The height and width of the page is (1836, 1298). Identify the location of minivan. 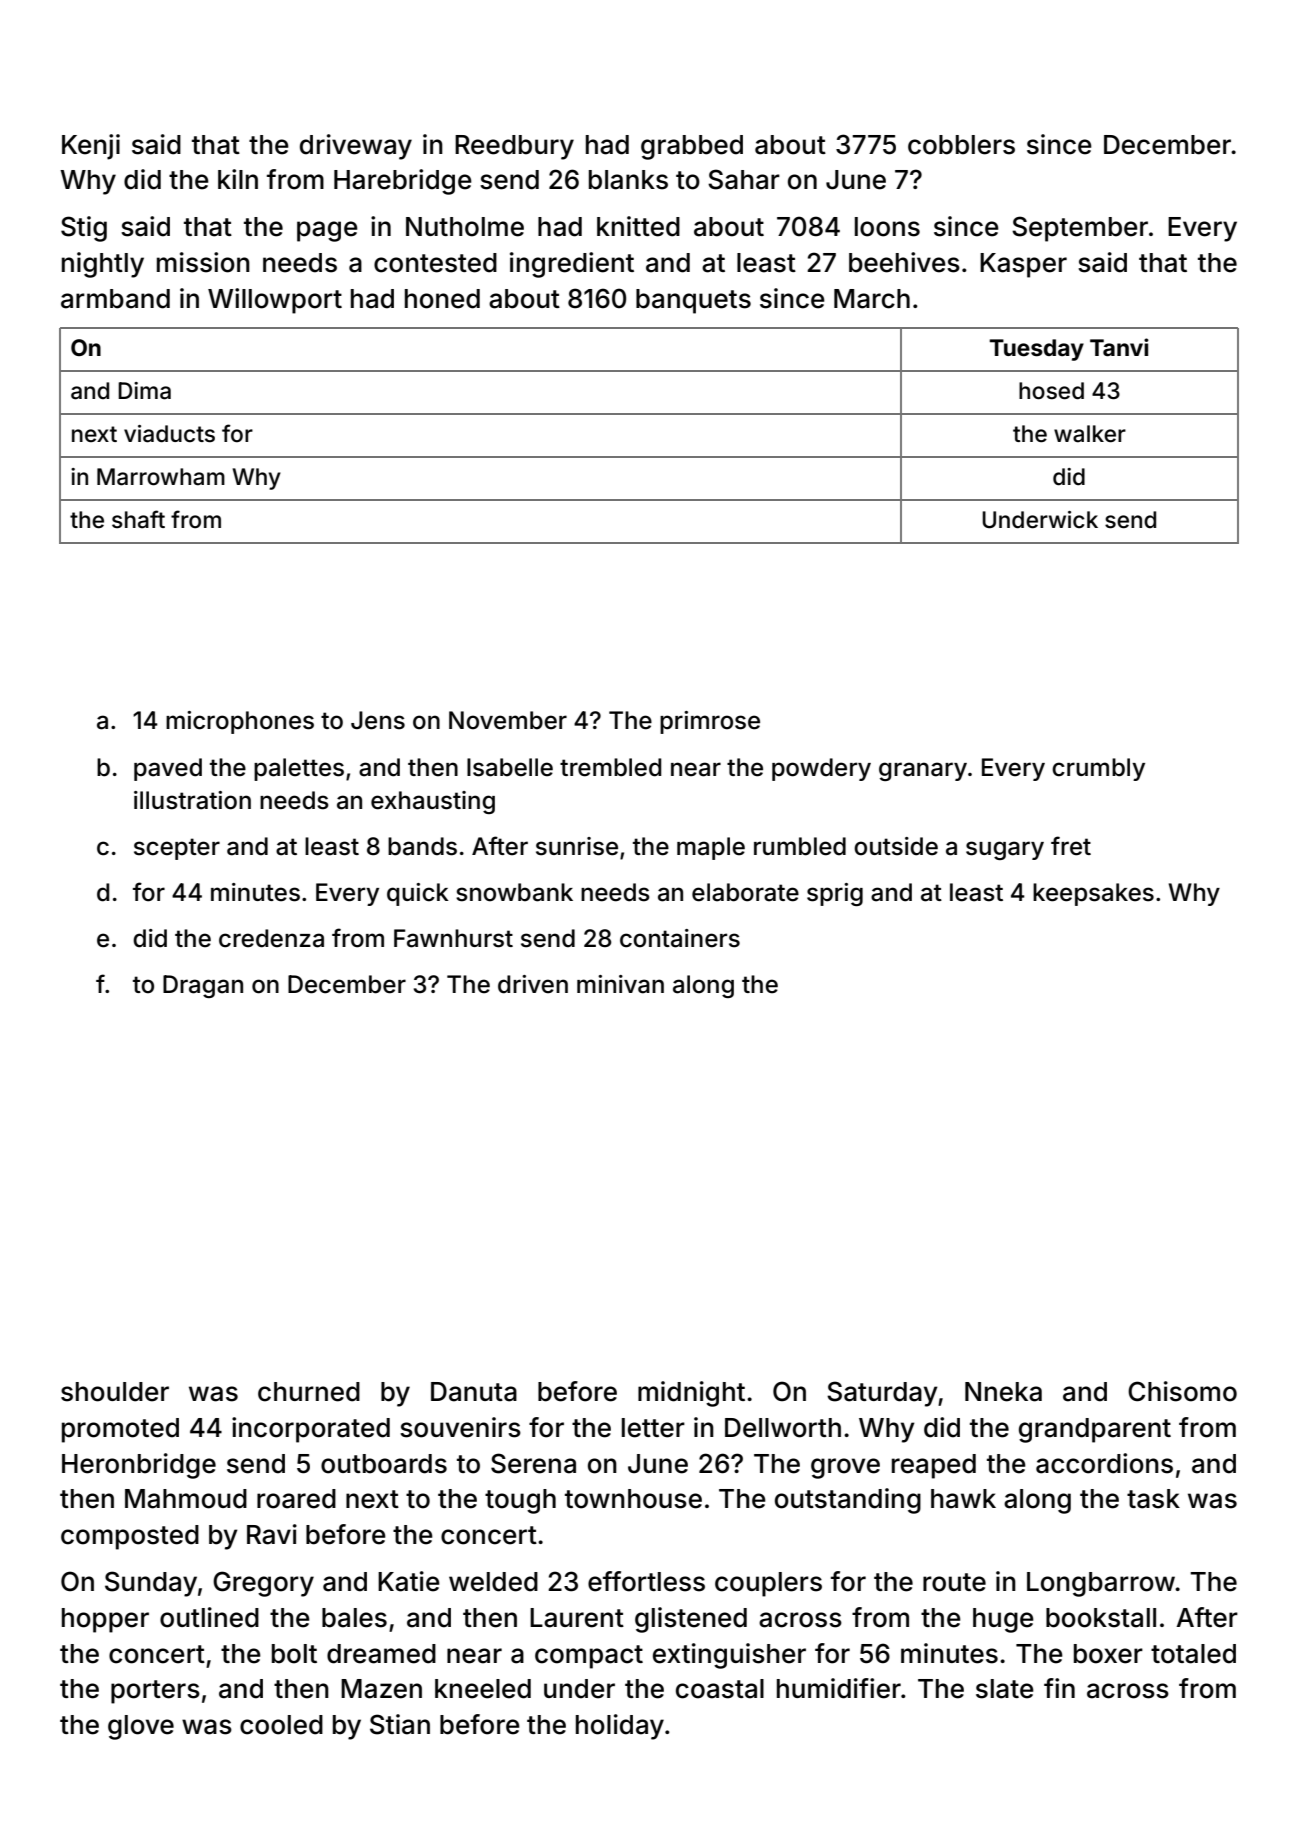
(620, 984).
